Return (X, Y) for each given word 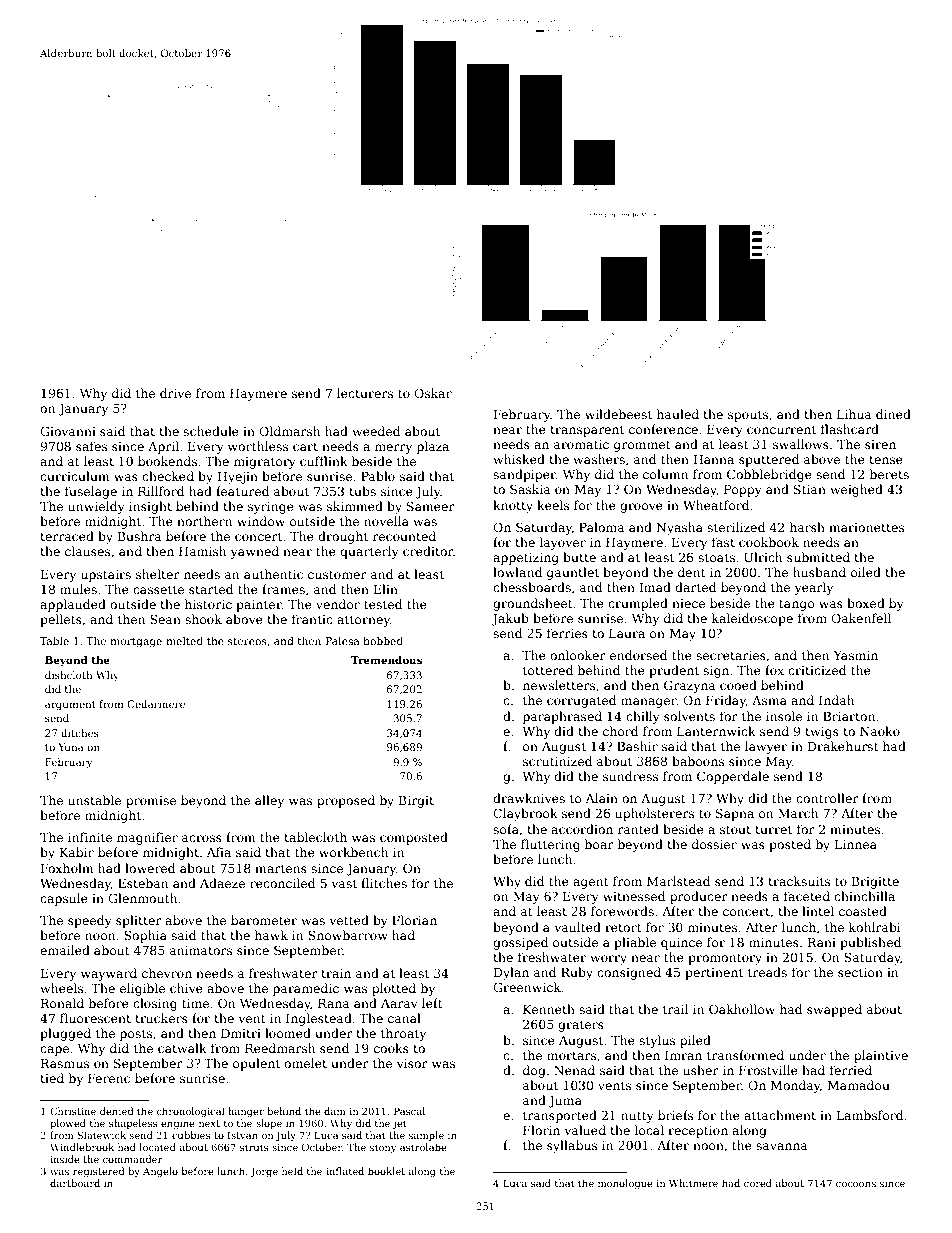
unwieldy (96, 507)
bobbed (383, 641)
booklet (386, 1171)
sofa (506, 829)
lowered (150, 868)
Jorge (264, 1172)
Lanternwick (716, 731)
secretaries (731, 655)
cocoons (856, 1184)
